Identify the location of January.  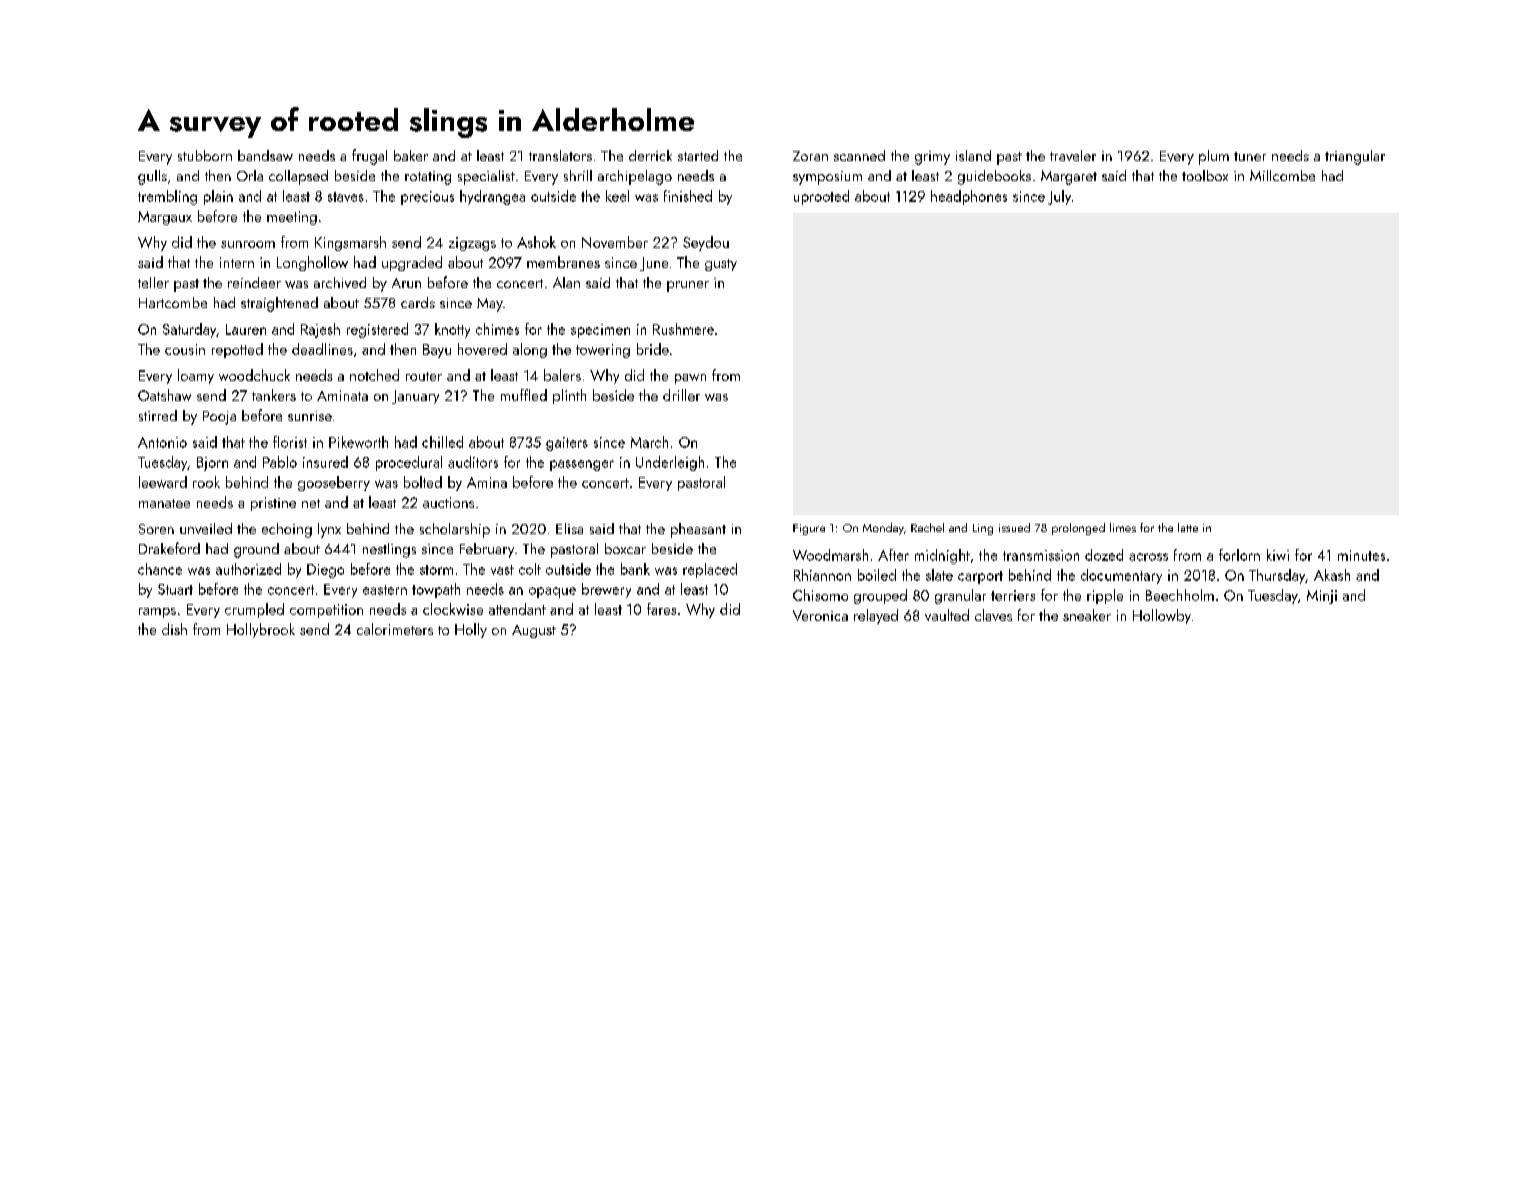
(415, 397).
